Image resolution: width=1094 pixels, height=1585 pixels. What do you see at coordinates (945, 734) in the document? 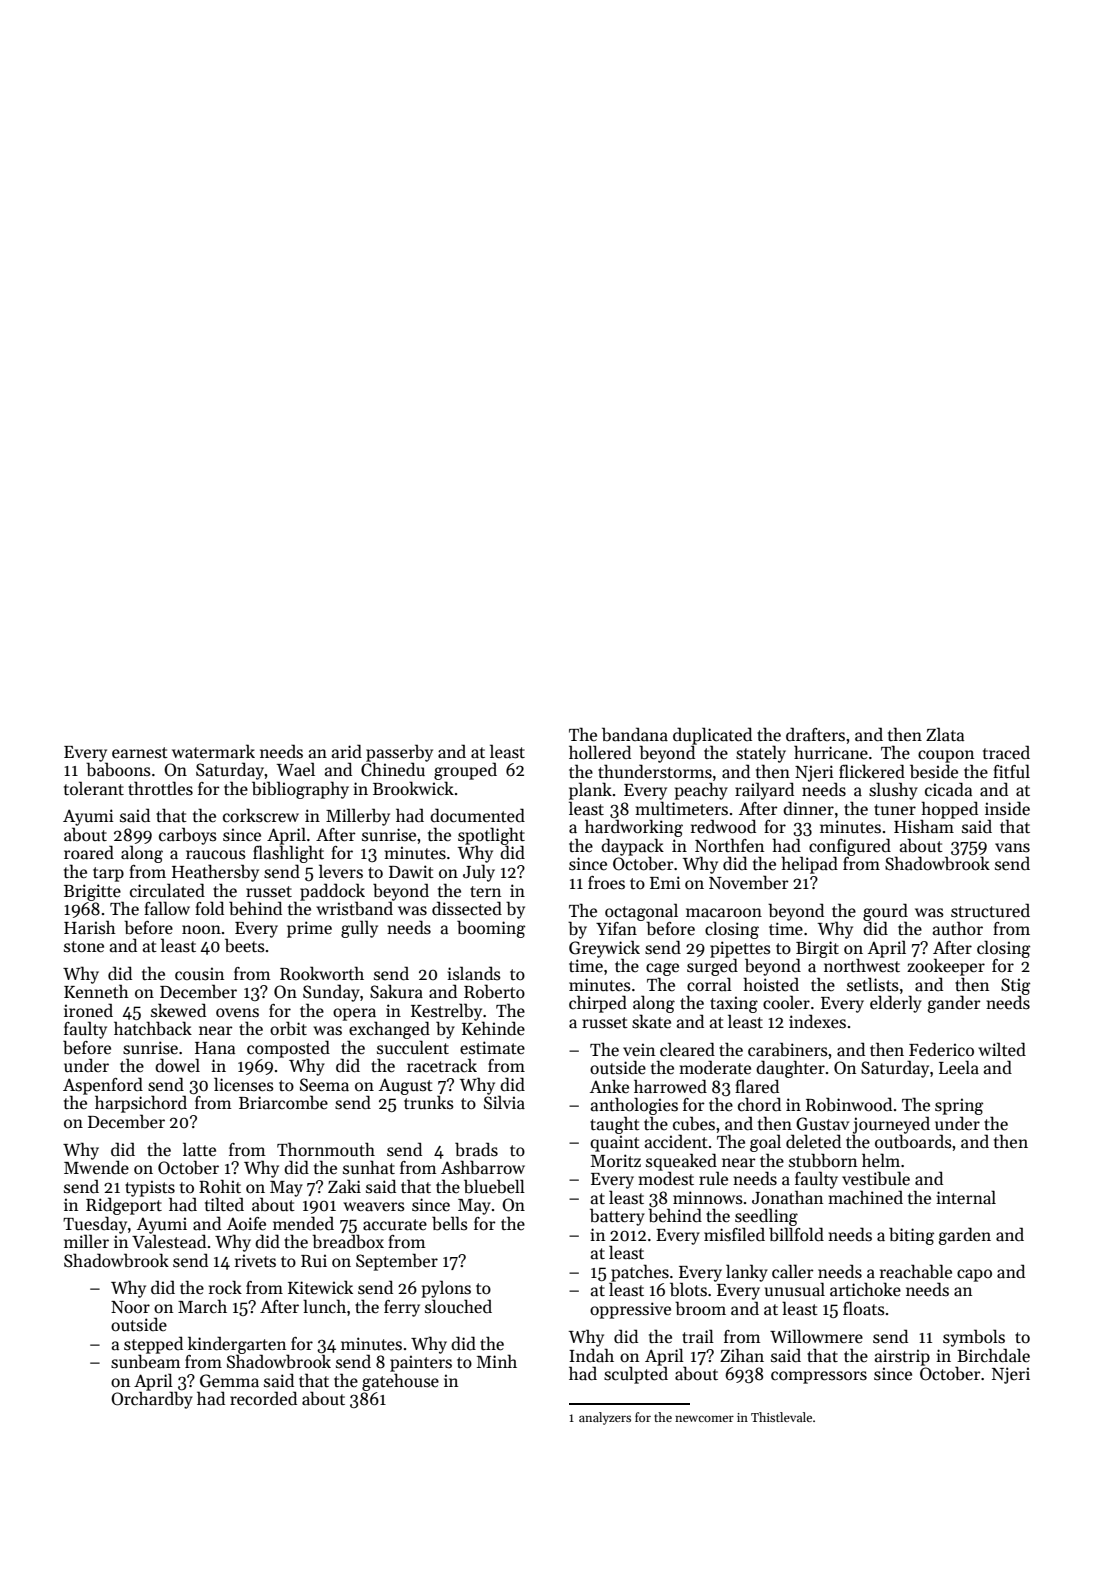
I see `Zlata` at bounding box center [945, 734].
